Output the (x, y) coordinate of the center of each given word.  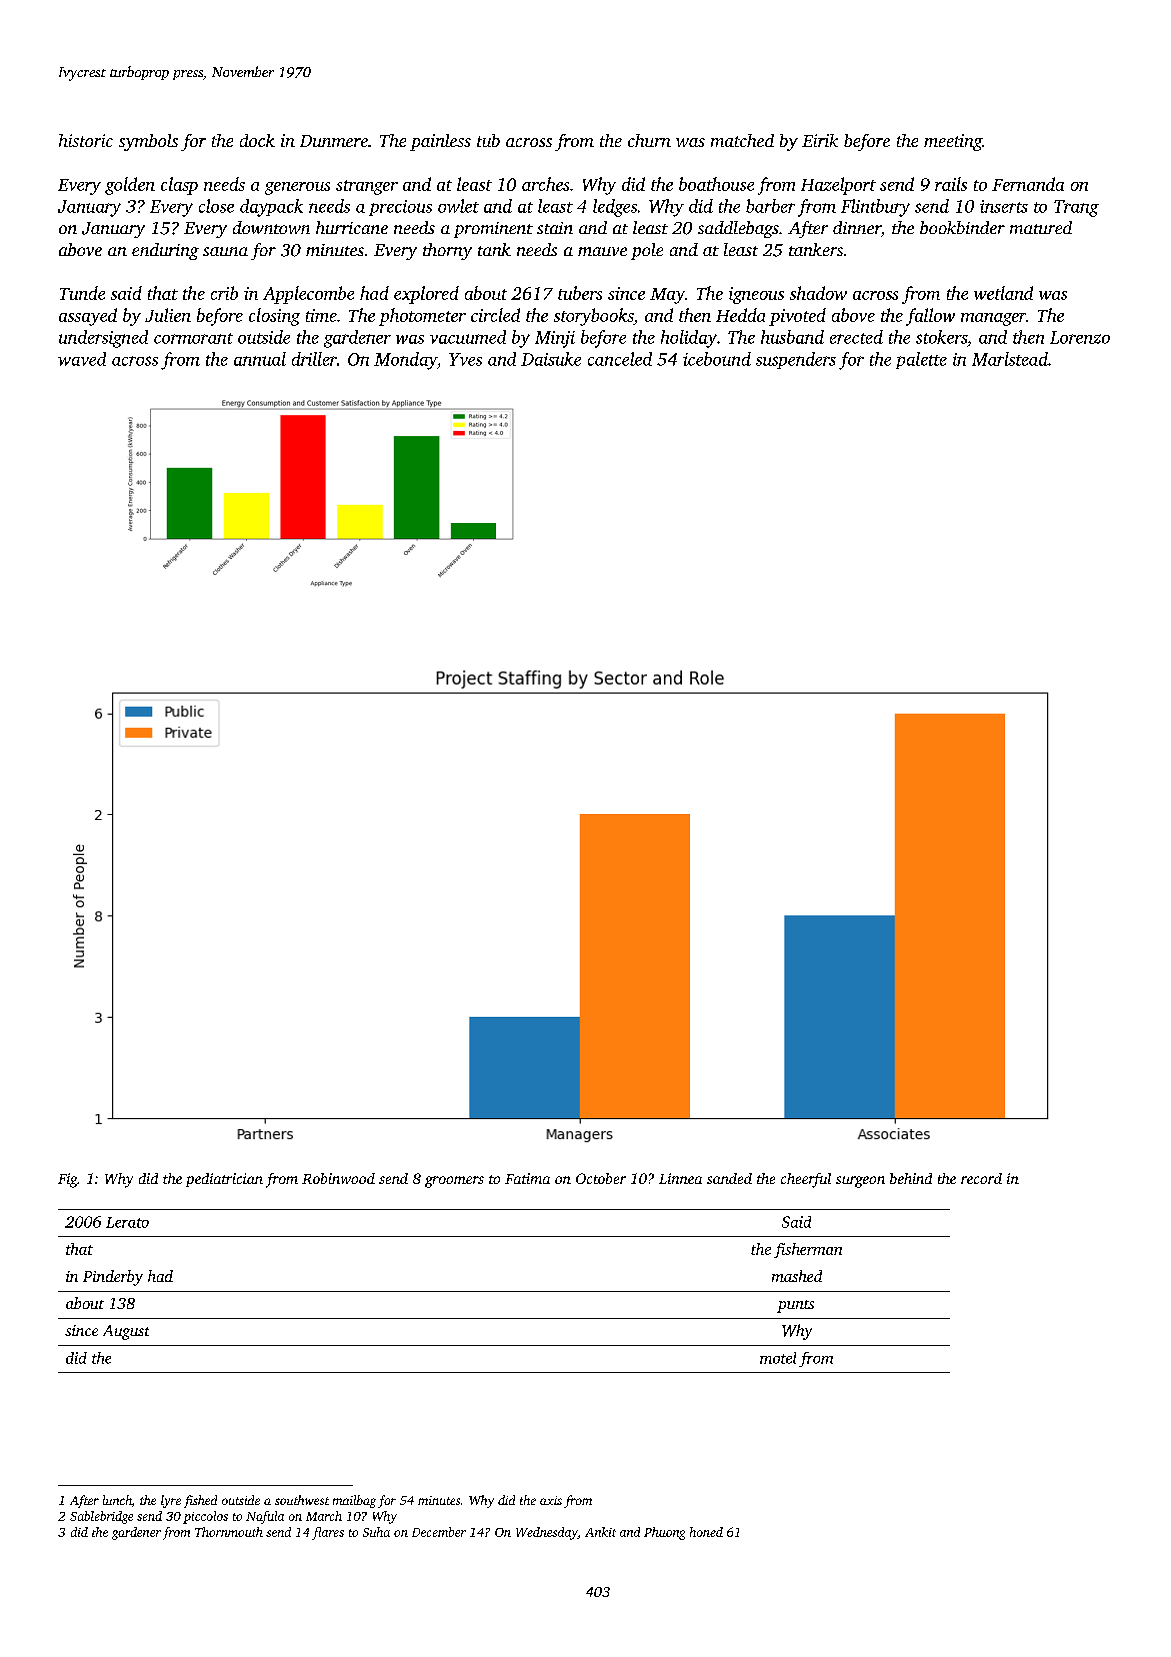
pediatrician (224, 1180)
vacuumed (468, 337)
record (981, 1178)
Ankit (600, 1532)
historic (86, 140)
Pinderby (113, 1278)
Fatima (527, 1178)
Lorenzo (1080, 337)
